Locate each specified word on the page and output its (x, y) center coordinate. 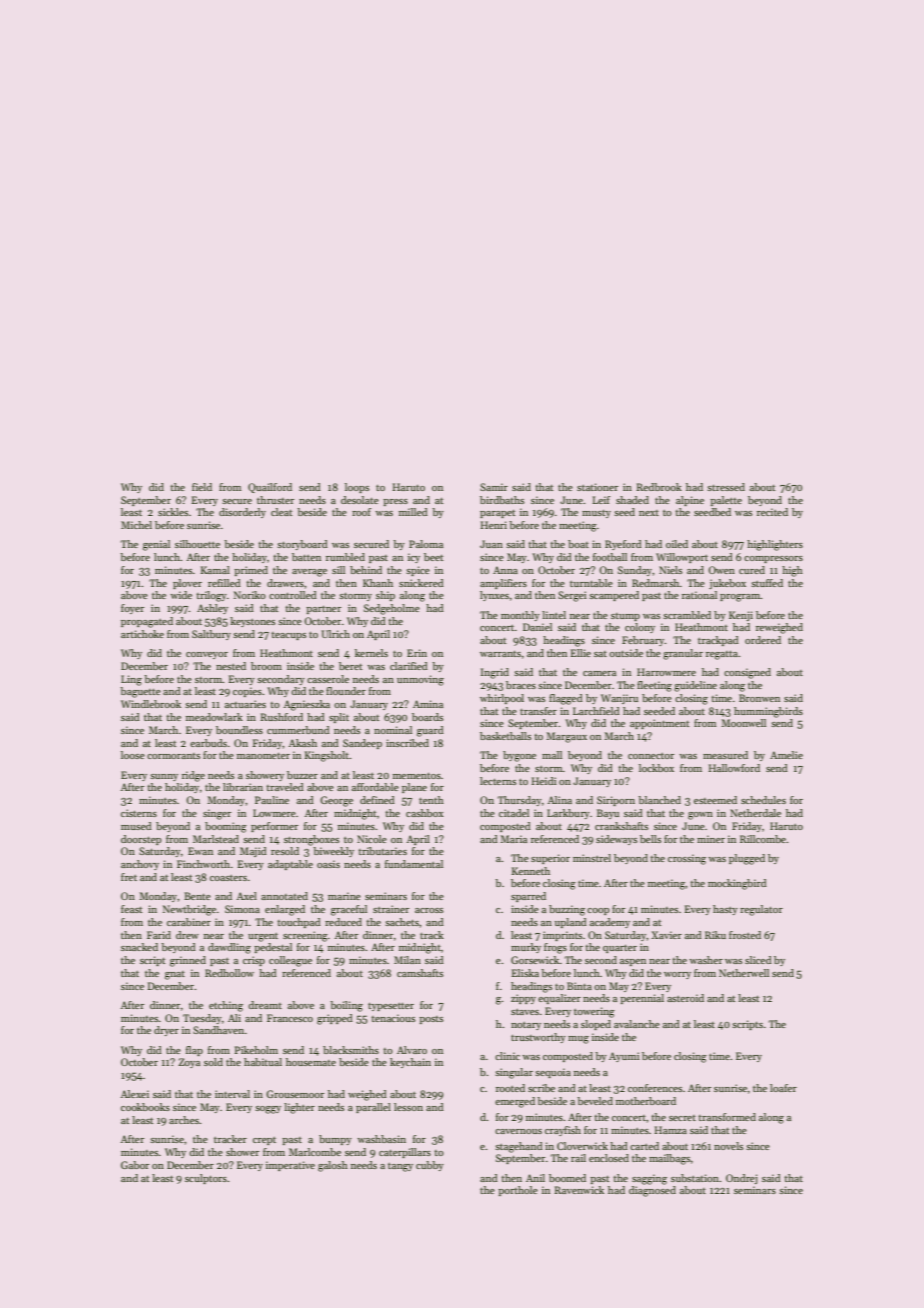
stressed (726, 487)
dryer (166, 1031)
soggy (268, 1110)
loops (357, 488)
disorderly (242, 513)
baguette (141, 692)
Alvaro (412, 1050)
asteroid (685, 998)
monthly (520, 616)
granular (683, 654)
